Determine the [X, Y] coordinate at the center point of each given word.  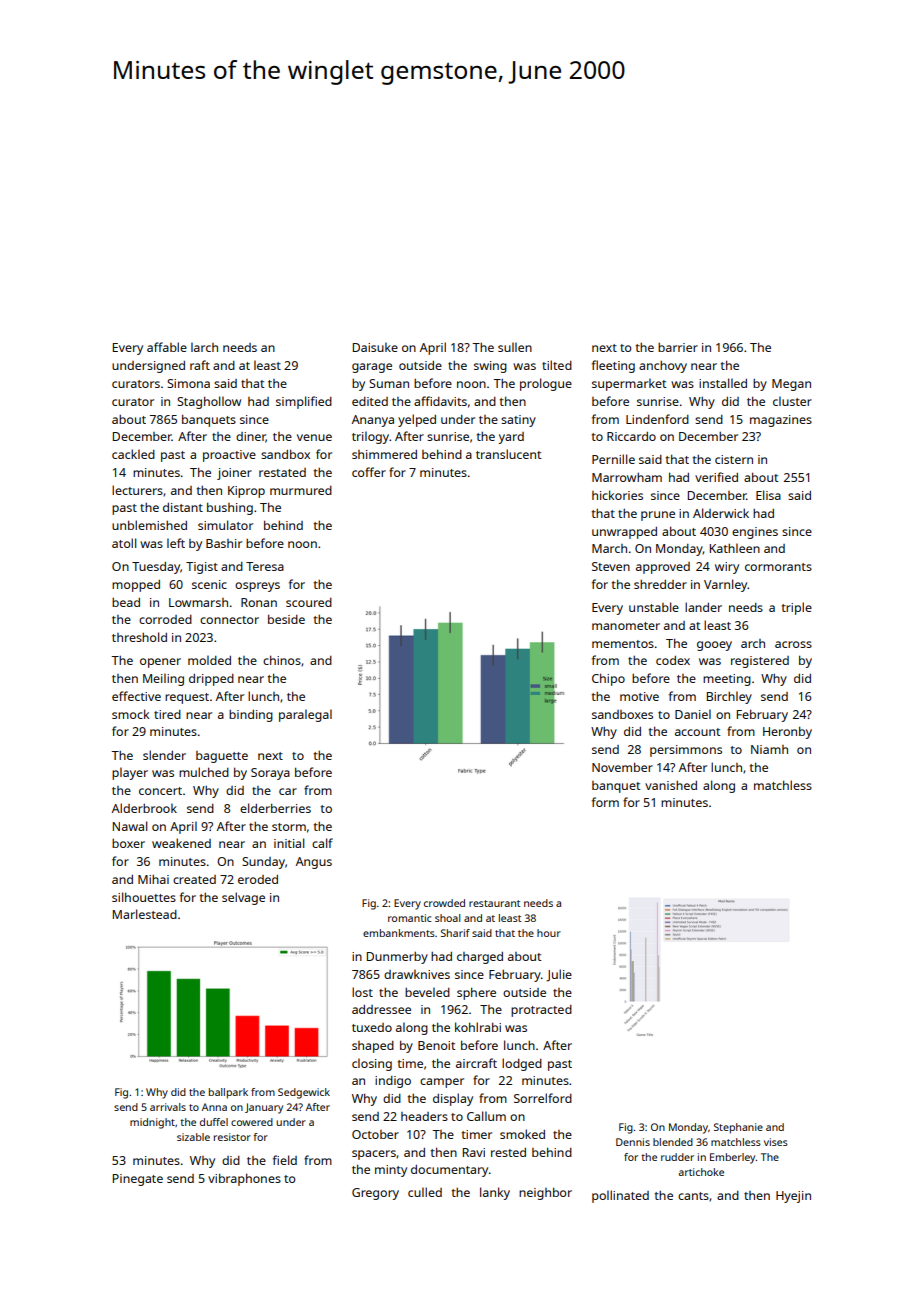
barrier [678, 347]
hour [549, 933]
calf [322, 843]
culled [425, 1192]
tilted [557, 365]
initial [289, 843]
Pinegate [138, 1180]
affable [167, 347]
